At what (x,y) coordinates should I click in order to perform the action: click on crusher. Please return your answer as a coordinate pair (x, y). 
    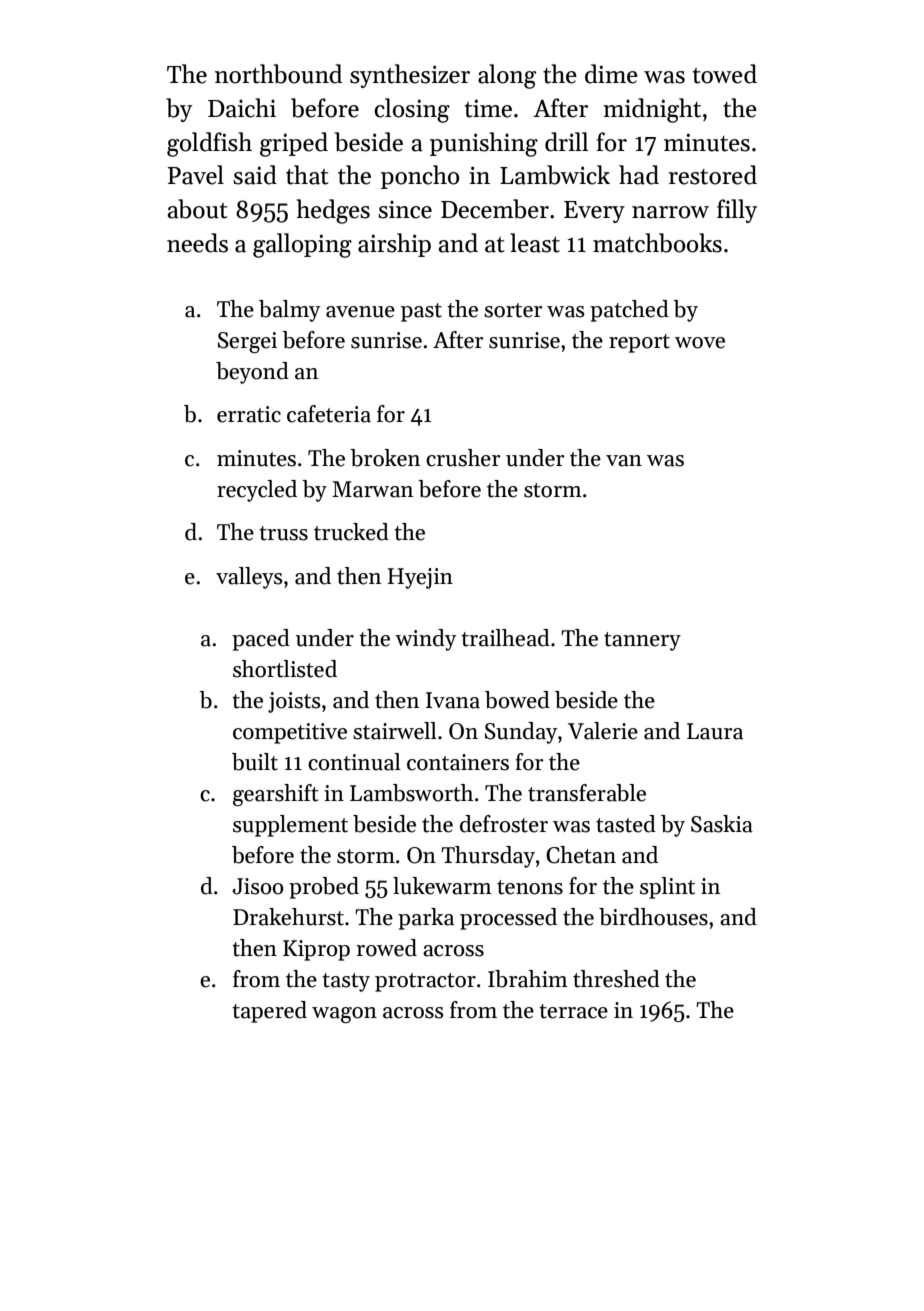
    Looking at the image, I should click on (463, 458).
